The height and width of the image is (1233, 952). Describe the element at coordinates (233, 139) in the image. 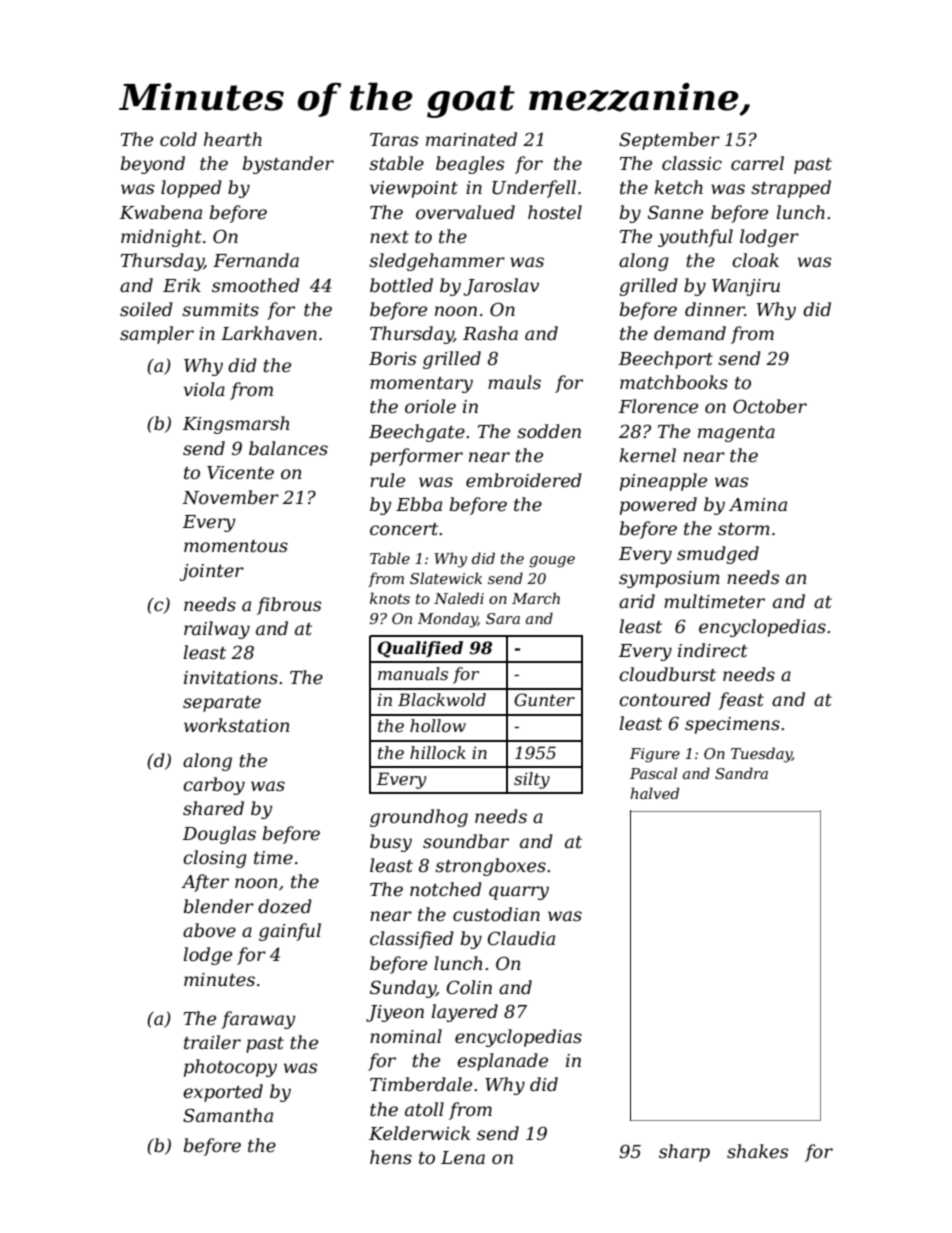

I see `hearth` at that location.
